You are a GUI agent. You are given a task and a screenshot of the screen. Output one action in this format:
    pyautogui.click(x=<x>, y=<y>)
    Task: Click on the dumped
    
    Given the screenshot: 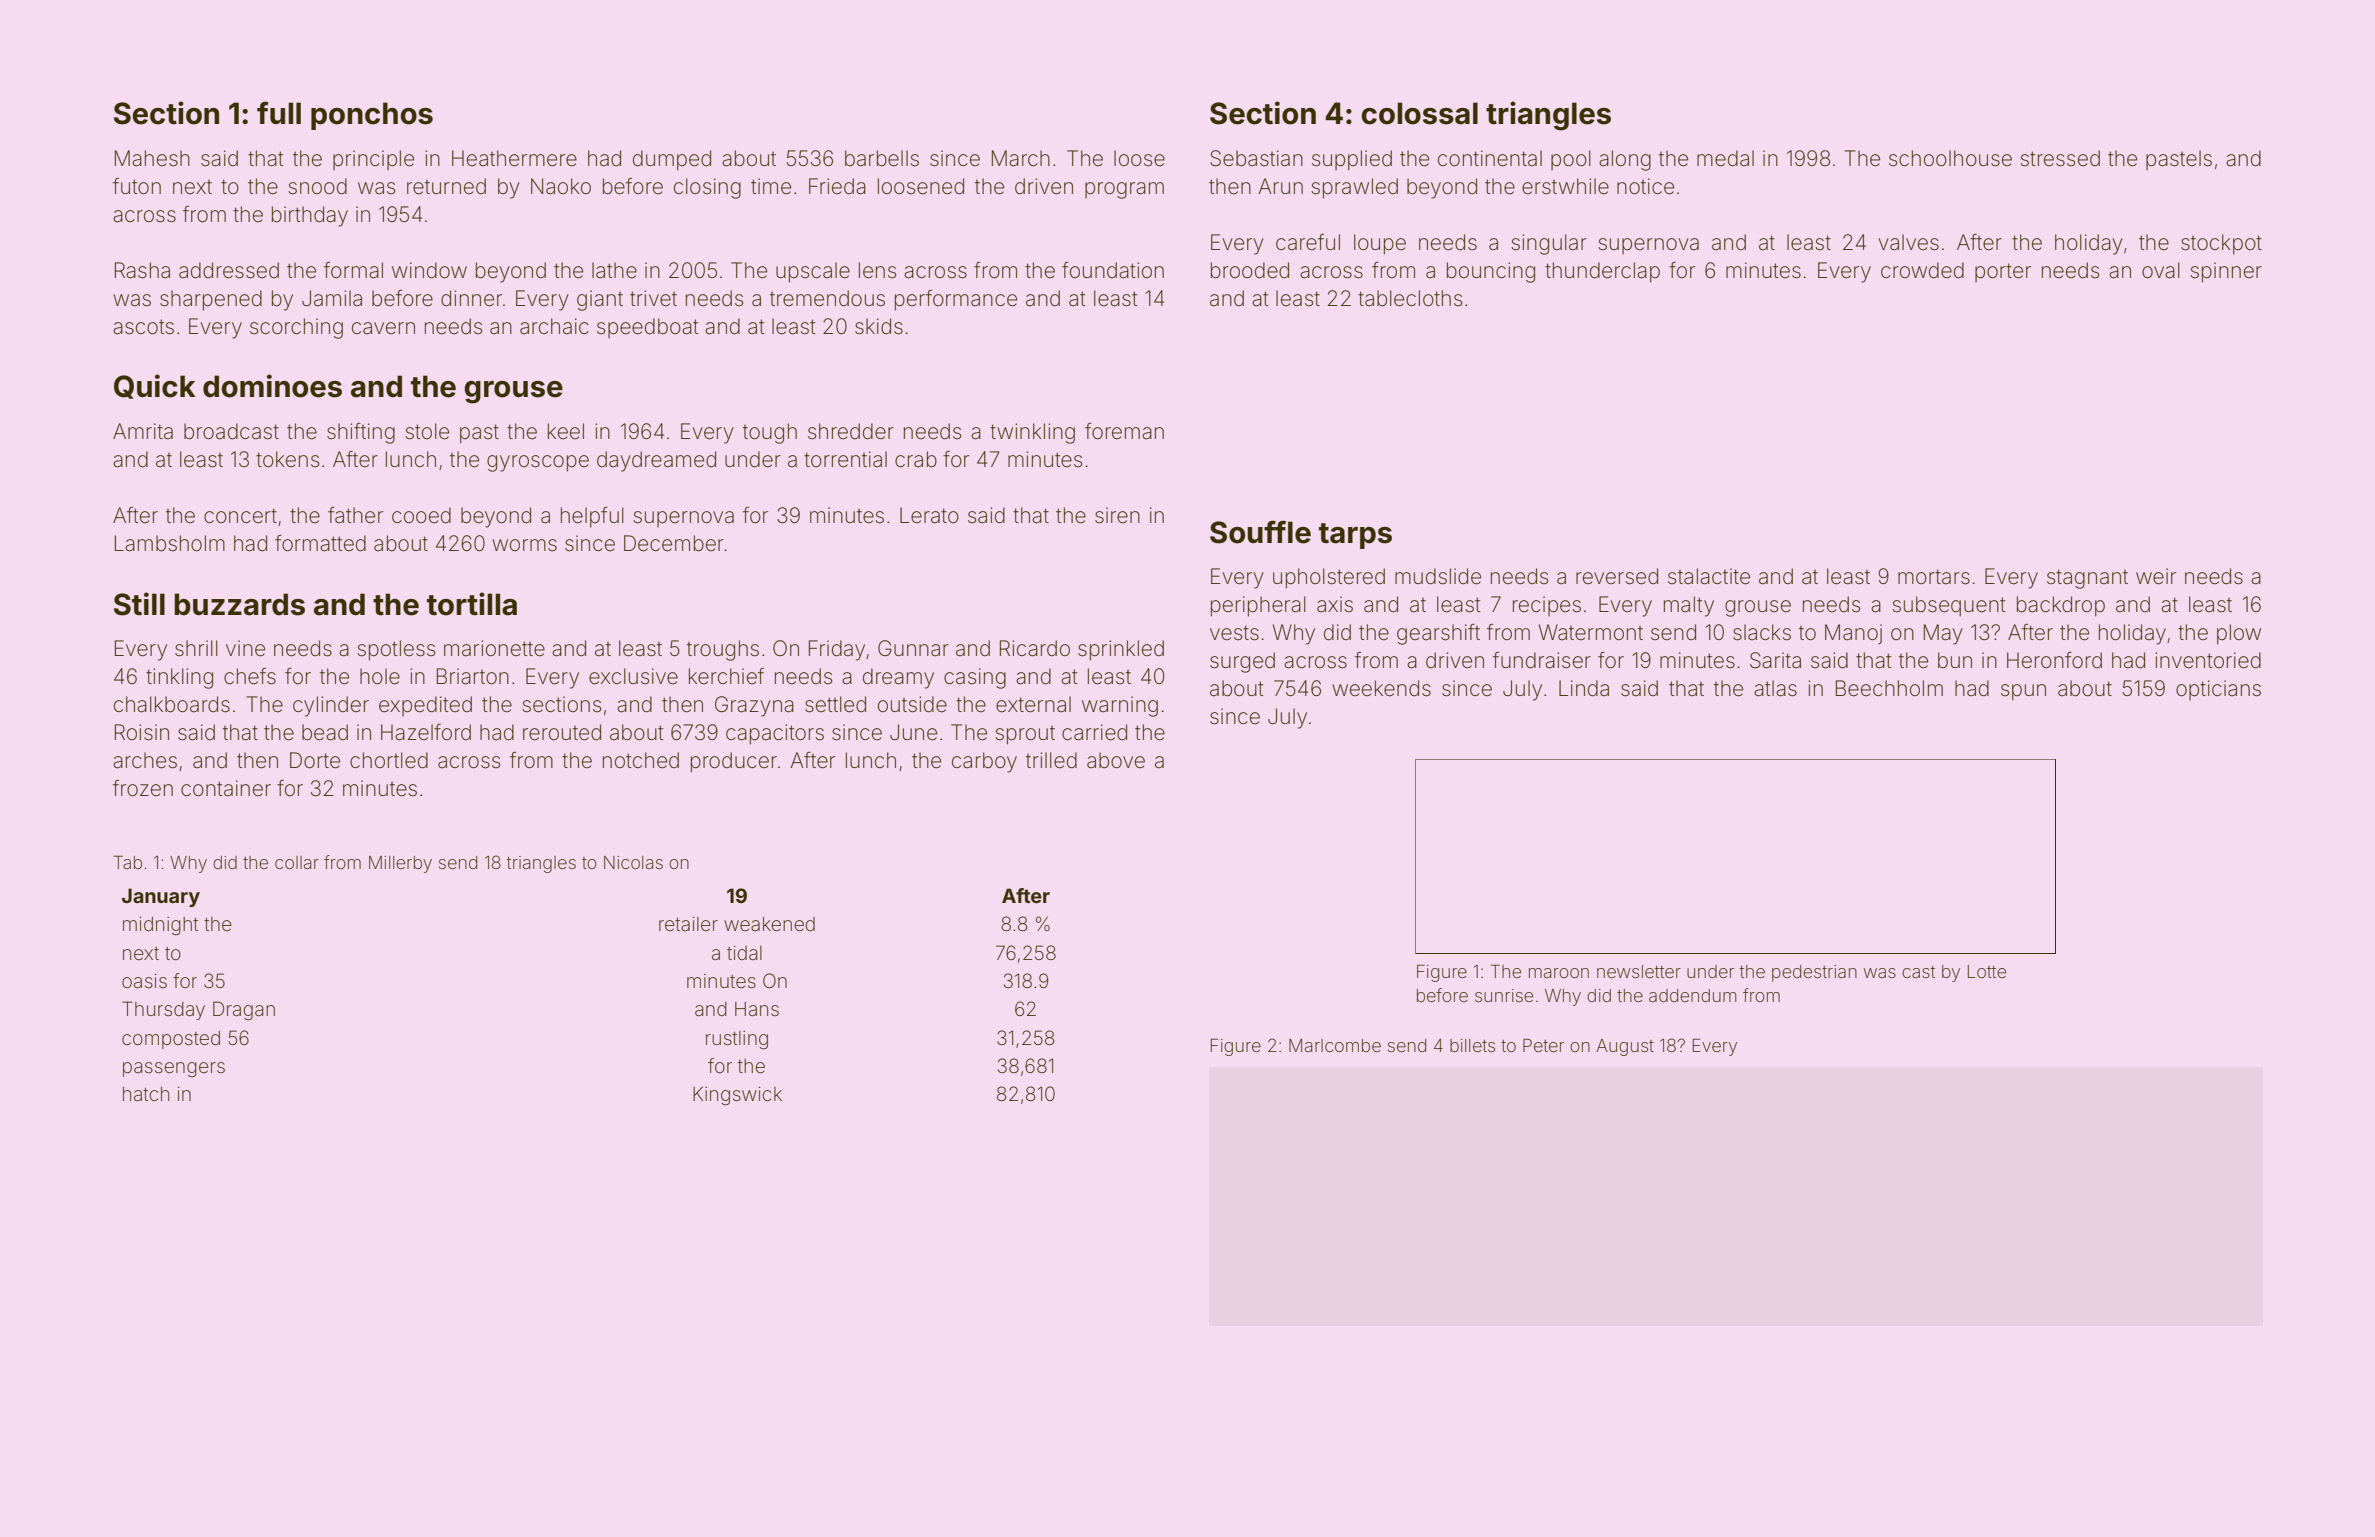 What is the action you would take?
    pyautogui.click(x=672, y=160)
